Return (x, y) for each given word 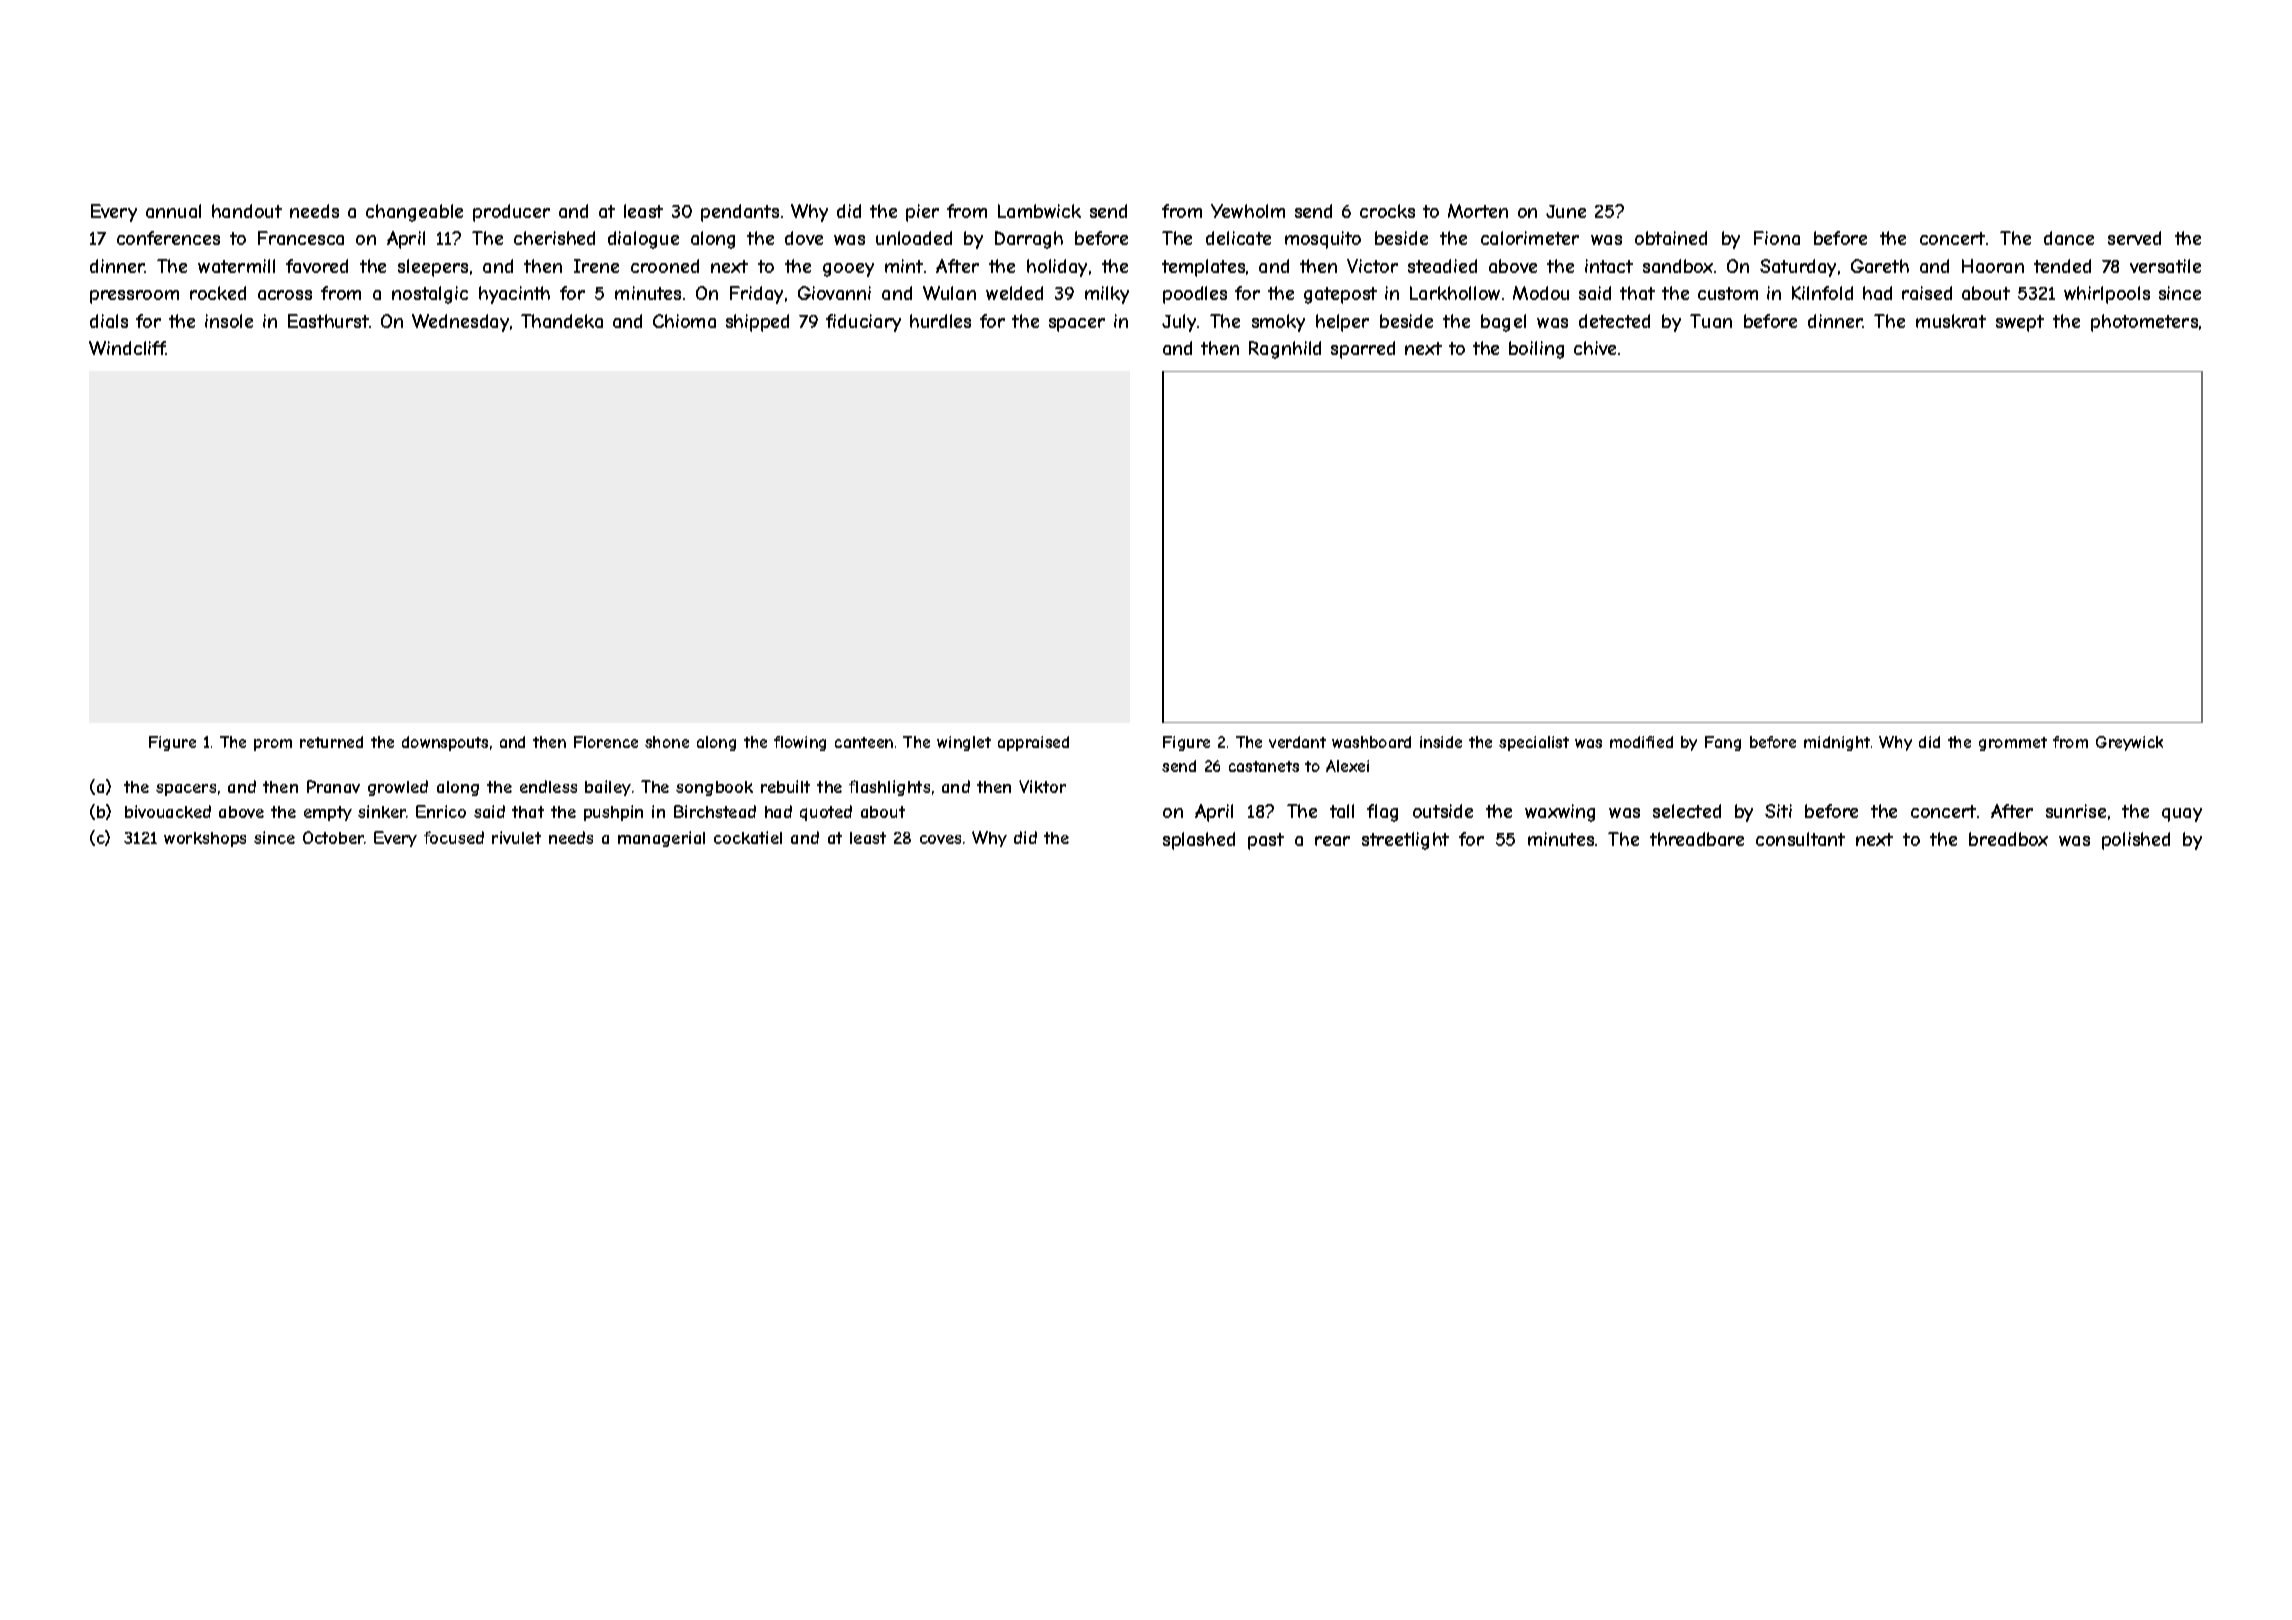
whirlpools (2107, 295)
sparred (1363, 350)
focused (454, 837)
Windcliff (127, 348)
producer (511, 213)
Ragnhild (1285, 350)
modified (1641, 742)
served (2134, 238)
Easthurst (328, 321)
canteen (864, 742)
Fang (1723, 743)
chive (1595, 348)
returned (331, 742)
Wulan (949, 293)
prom (273, 745)
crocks (1387, 211)
